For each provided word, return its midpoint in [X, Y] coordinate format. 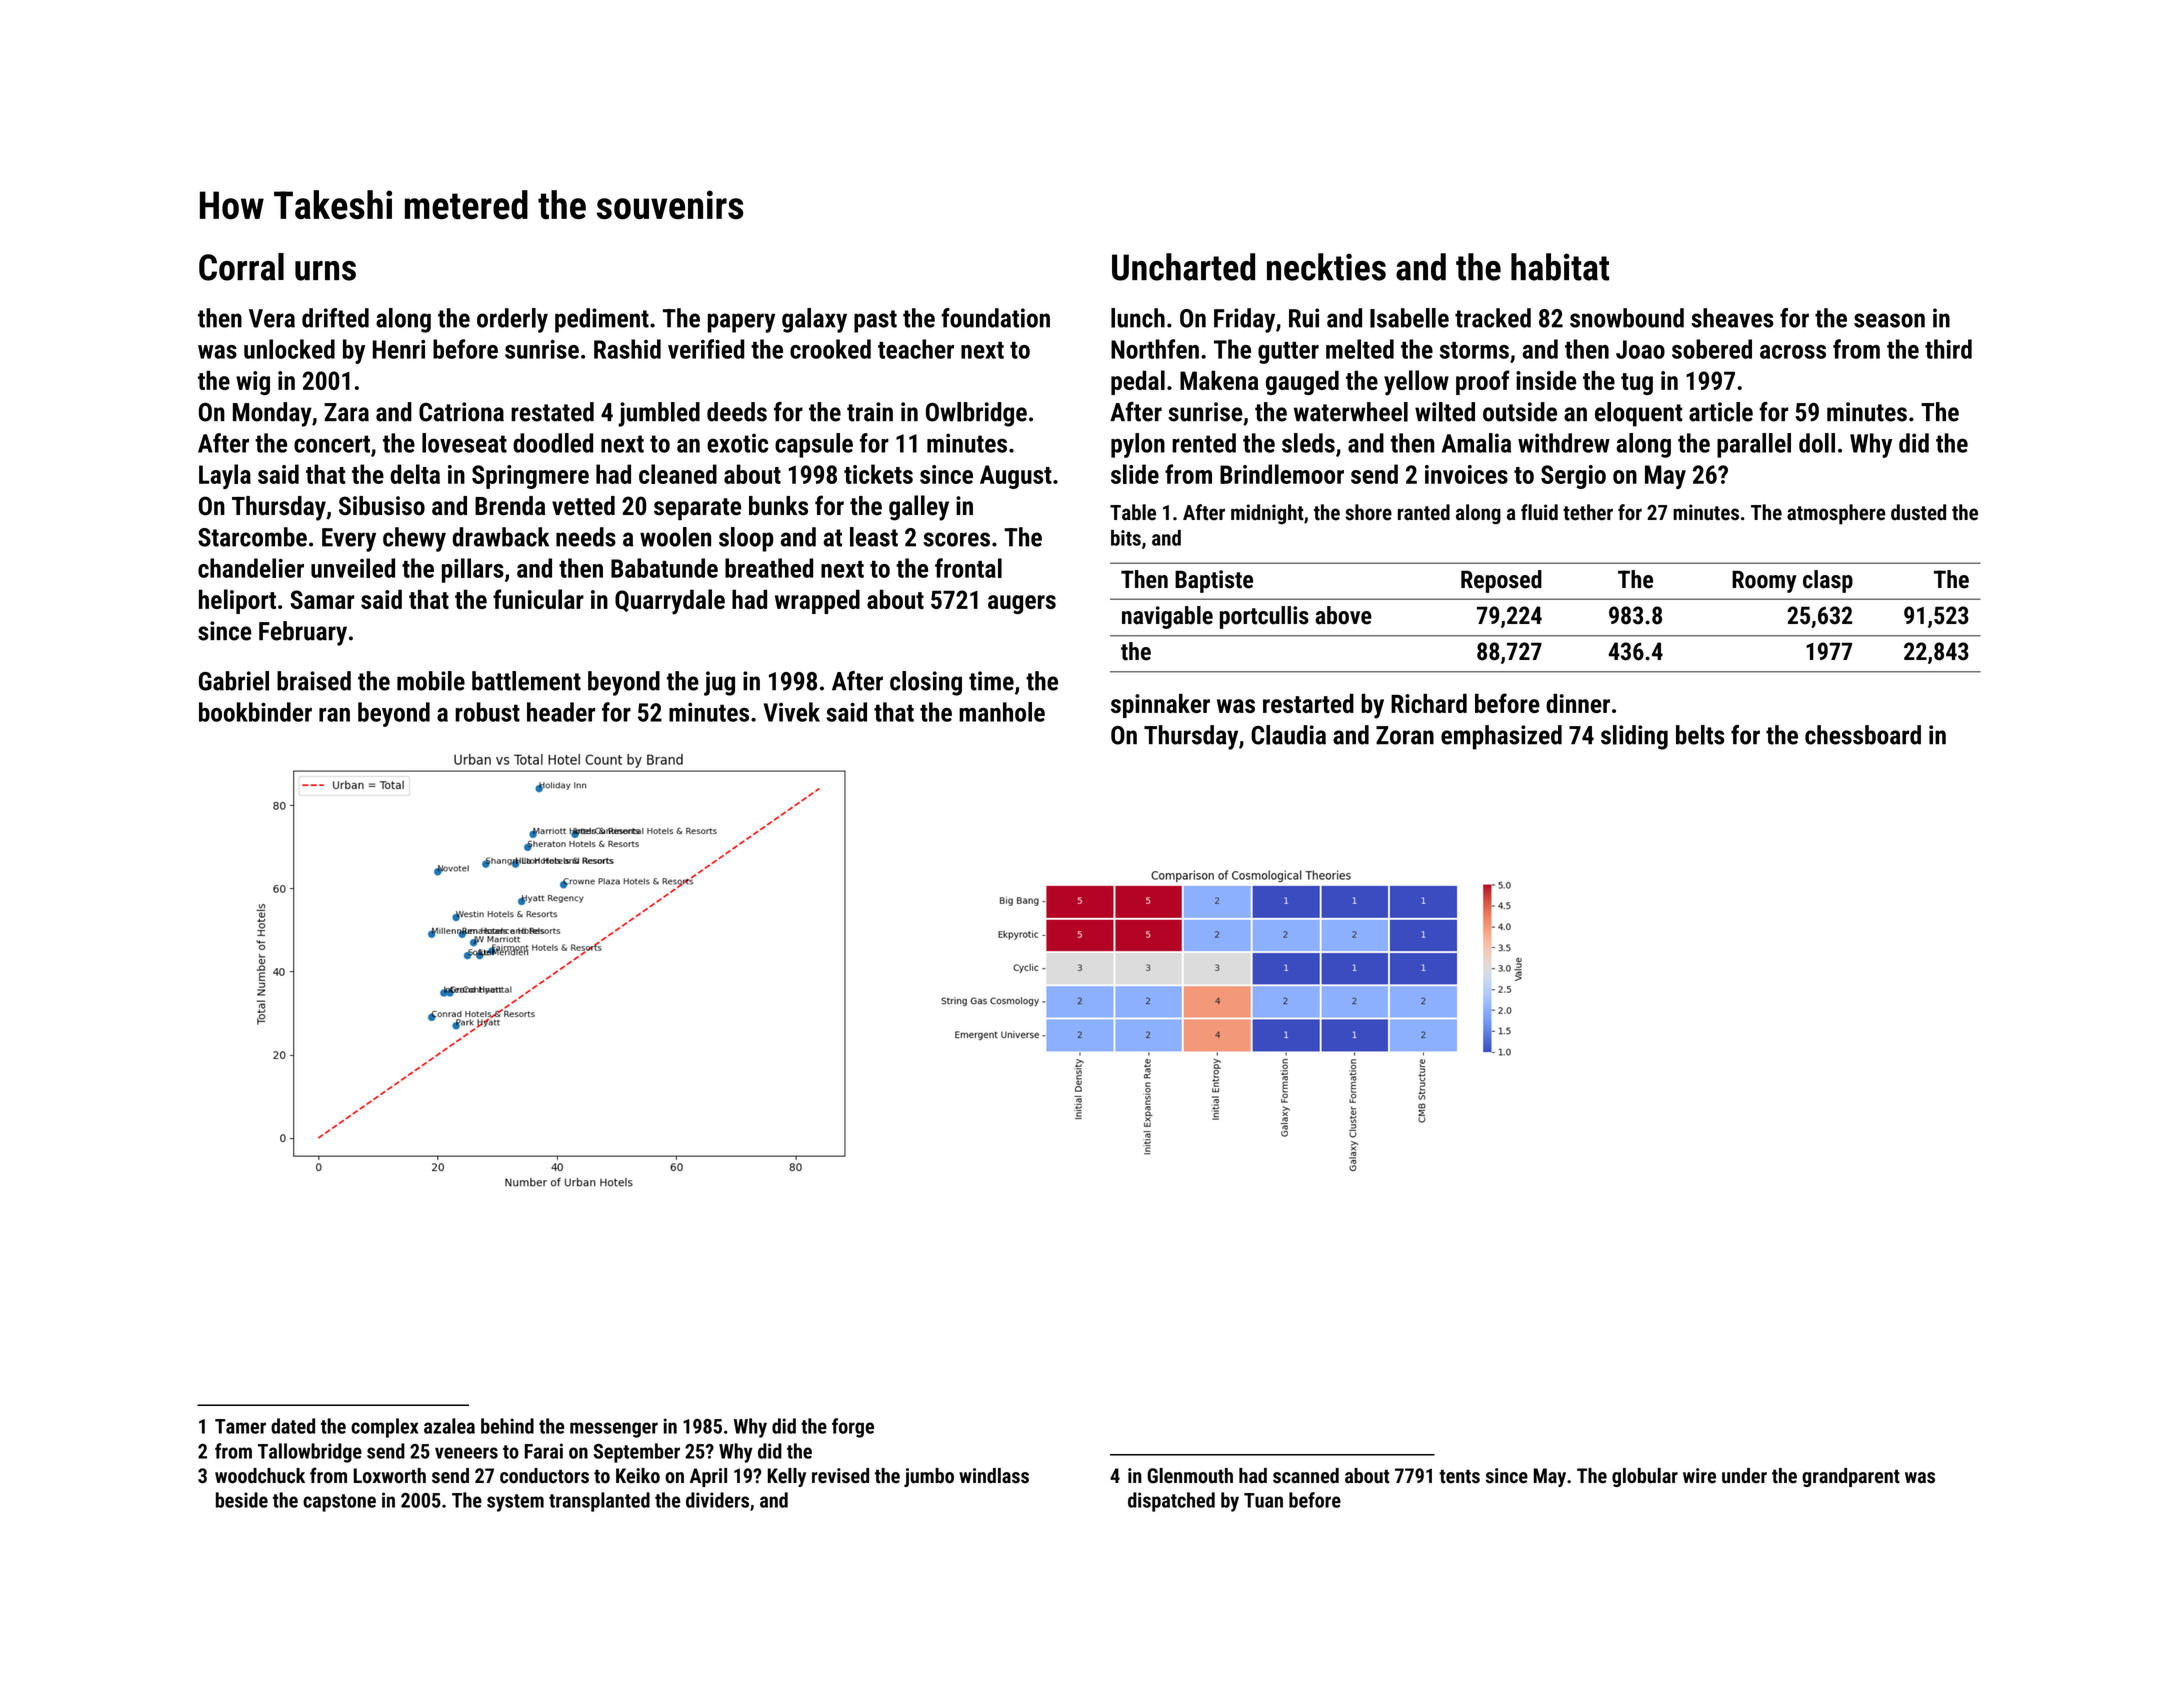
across [1793, 352]
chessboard [1863, 735]
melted [1360, 349]
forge [853, 1428]
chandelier [251, 568]
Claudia [1288, 735]
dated [293, 1426]
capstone [339, 1503]
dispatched [1171, 1502]
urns [325, 271]
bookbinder [255, 712]
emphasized [1501, 737]
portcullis [1264, 617]
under [1744, 1476]
